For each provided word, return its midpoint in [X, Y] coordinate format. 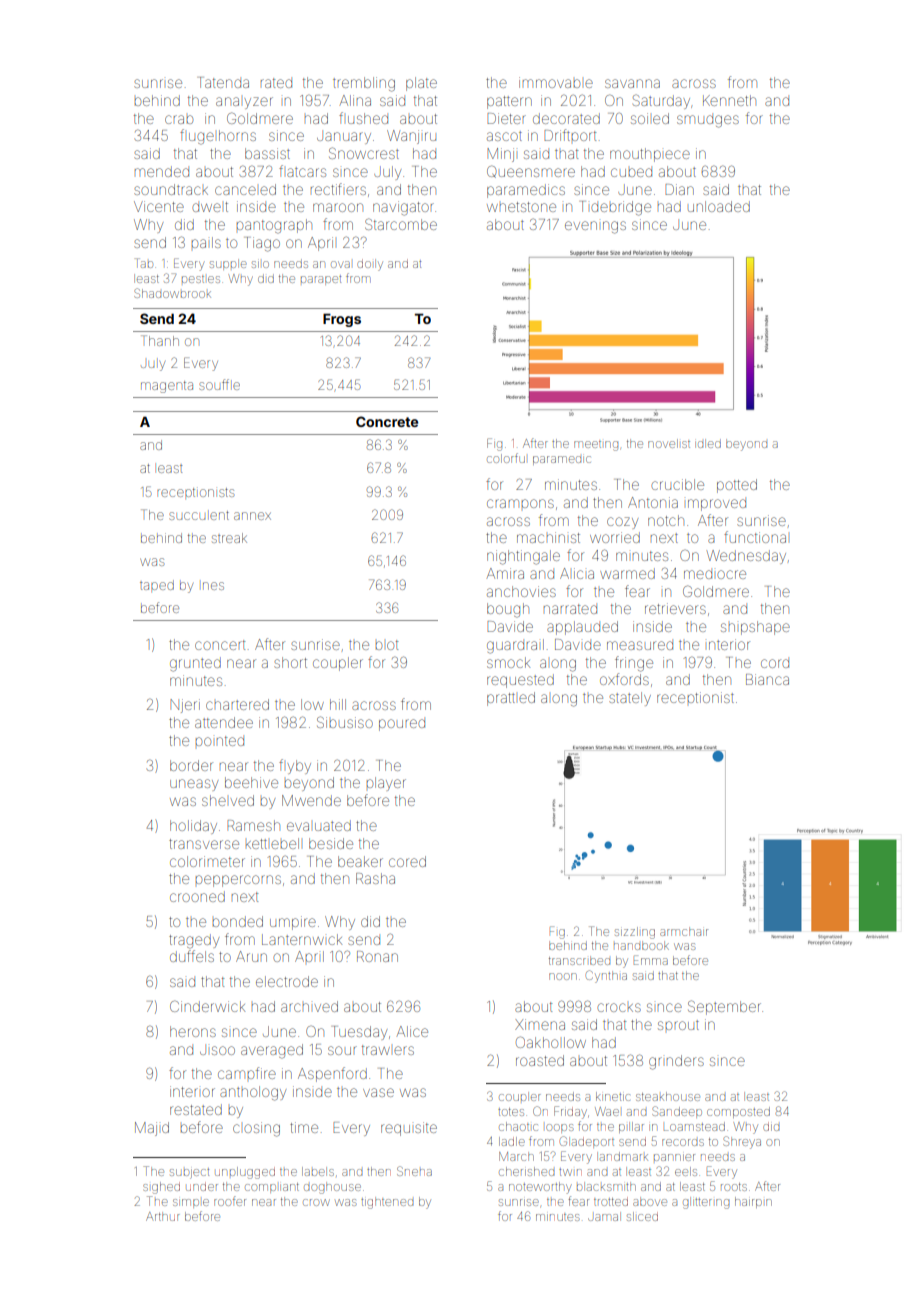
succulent [199, 515]
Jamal [604, 1216]
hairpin [753, 1202]
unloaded [719, 206]
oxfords [624, 679]
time [304, 1127]
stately [630, 699]
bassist [267, 153]
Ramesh [253, 825]
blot [387, 645]
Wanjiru [411, 137]
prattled [511, 699]
